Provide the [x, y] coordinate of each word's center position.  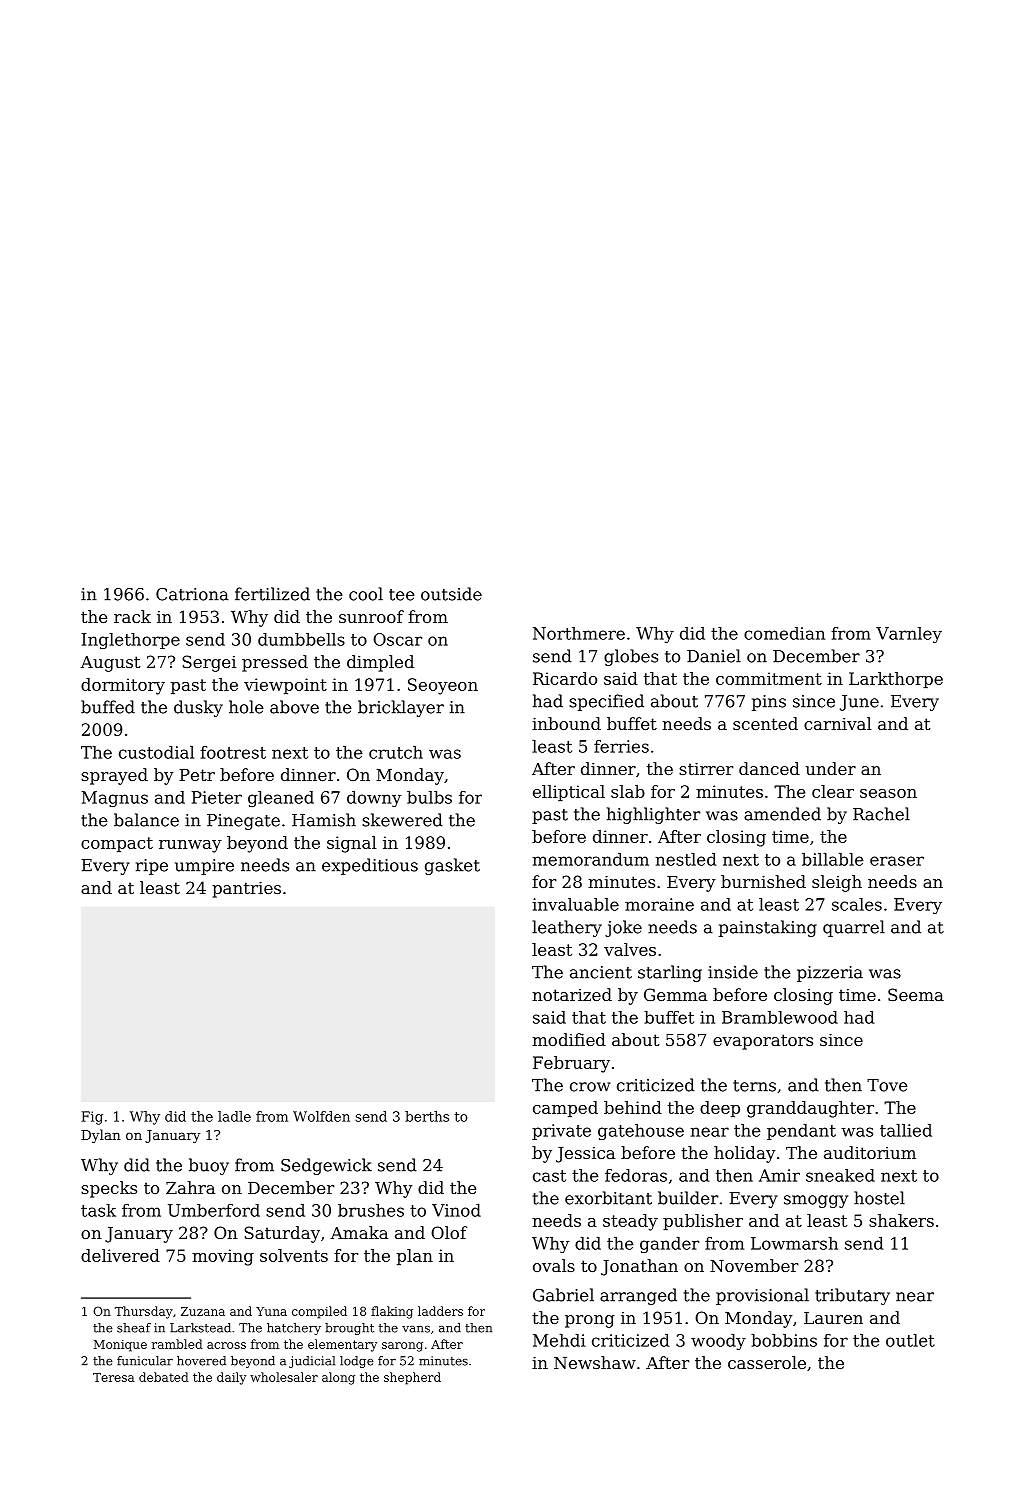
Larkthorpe [896, 680]
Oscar [397, 639]
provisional [762, 1296]
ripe [152, 867]
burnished [763, 881]
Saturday [282, 1234]
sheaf [134, 1328]
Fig [92, 1118]
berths [427, 1116]
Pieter [217, 797]
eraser [897, 861]
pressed [275, 663]
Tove [887, 1085]
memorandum [590, 859]
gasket [452, 866]
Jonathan [639, 1267]
